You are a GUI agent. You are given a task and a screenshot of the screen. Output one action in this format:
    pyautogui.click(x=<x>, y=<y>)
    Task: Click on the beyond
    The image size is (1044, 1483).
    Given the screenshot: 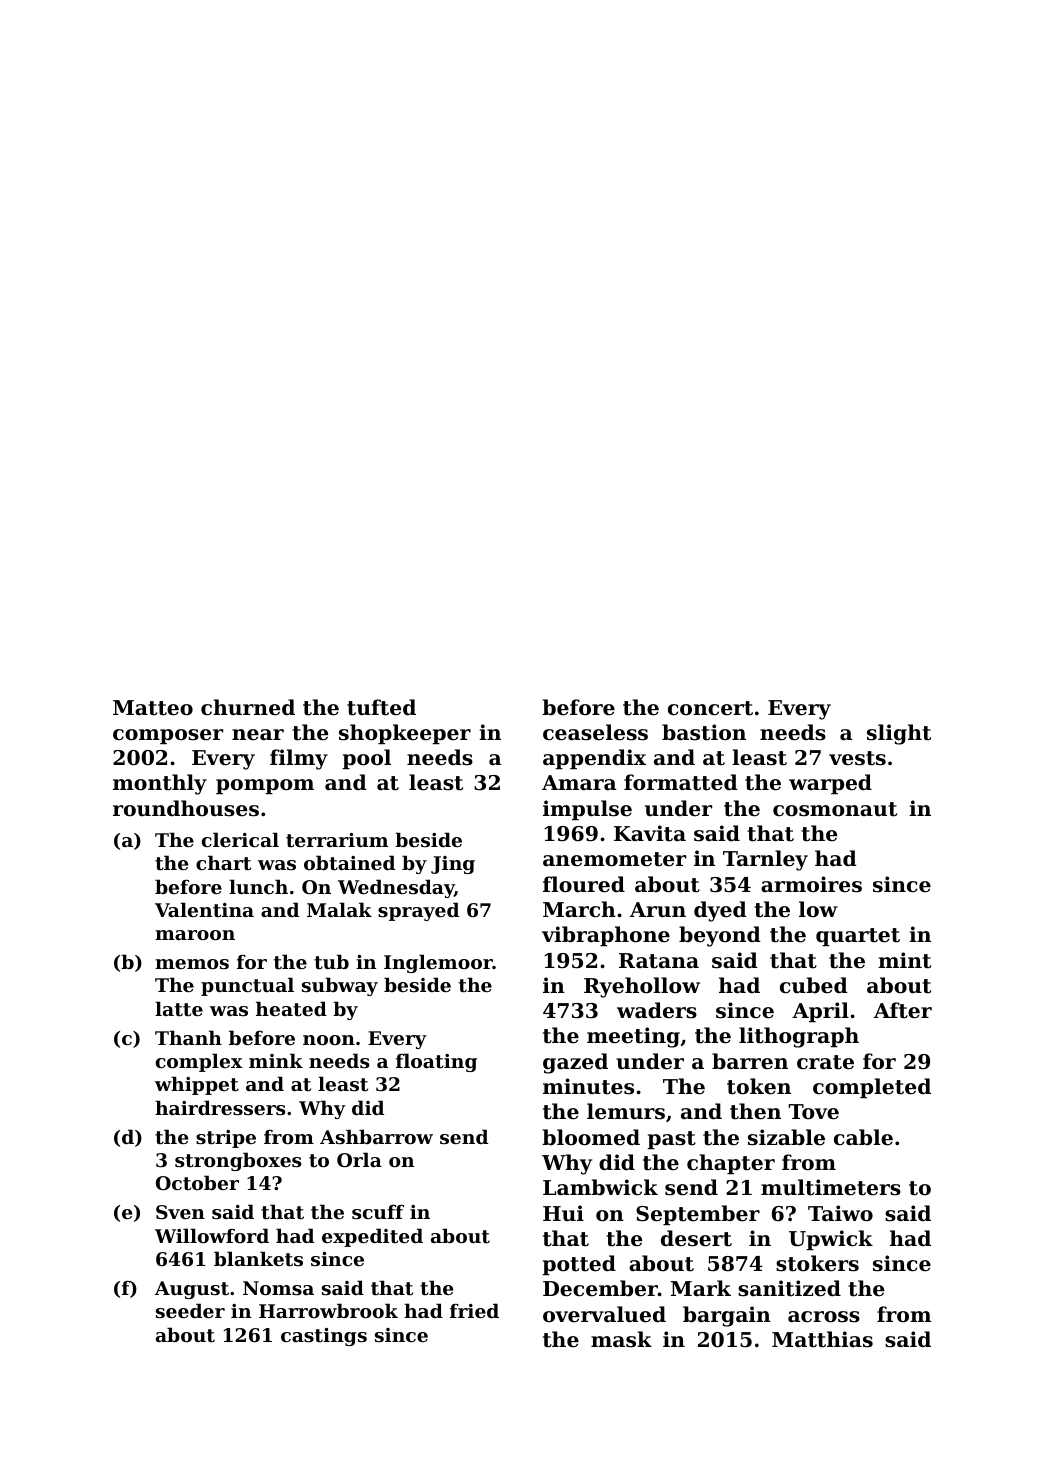 What is the action you would take?
    pyautogui.click(x=720, y=936)
